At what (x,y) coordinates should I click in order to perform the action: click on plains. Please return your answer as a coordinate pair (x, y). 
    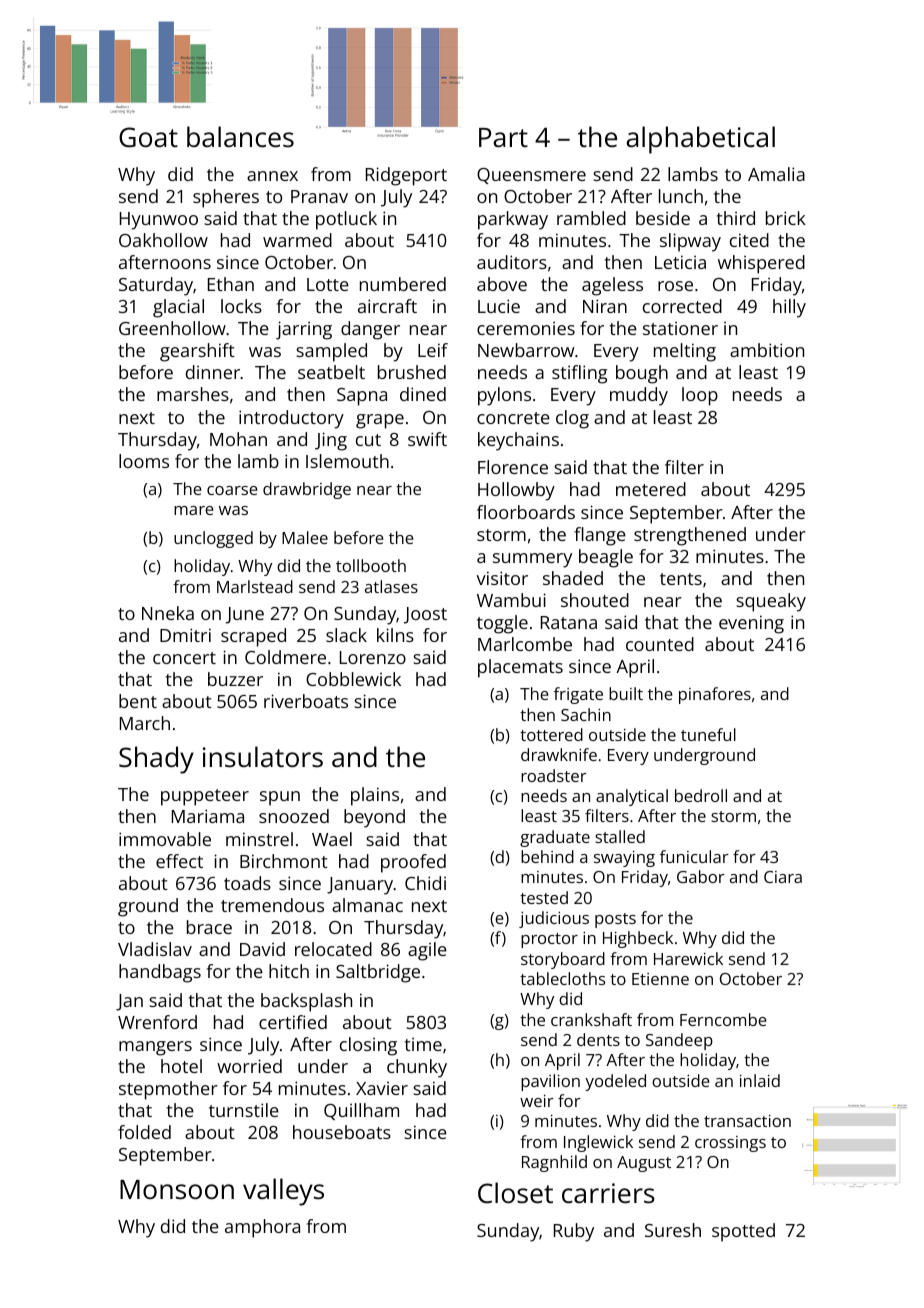
    Looking at the image, I should click on (375, 796).
